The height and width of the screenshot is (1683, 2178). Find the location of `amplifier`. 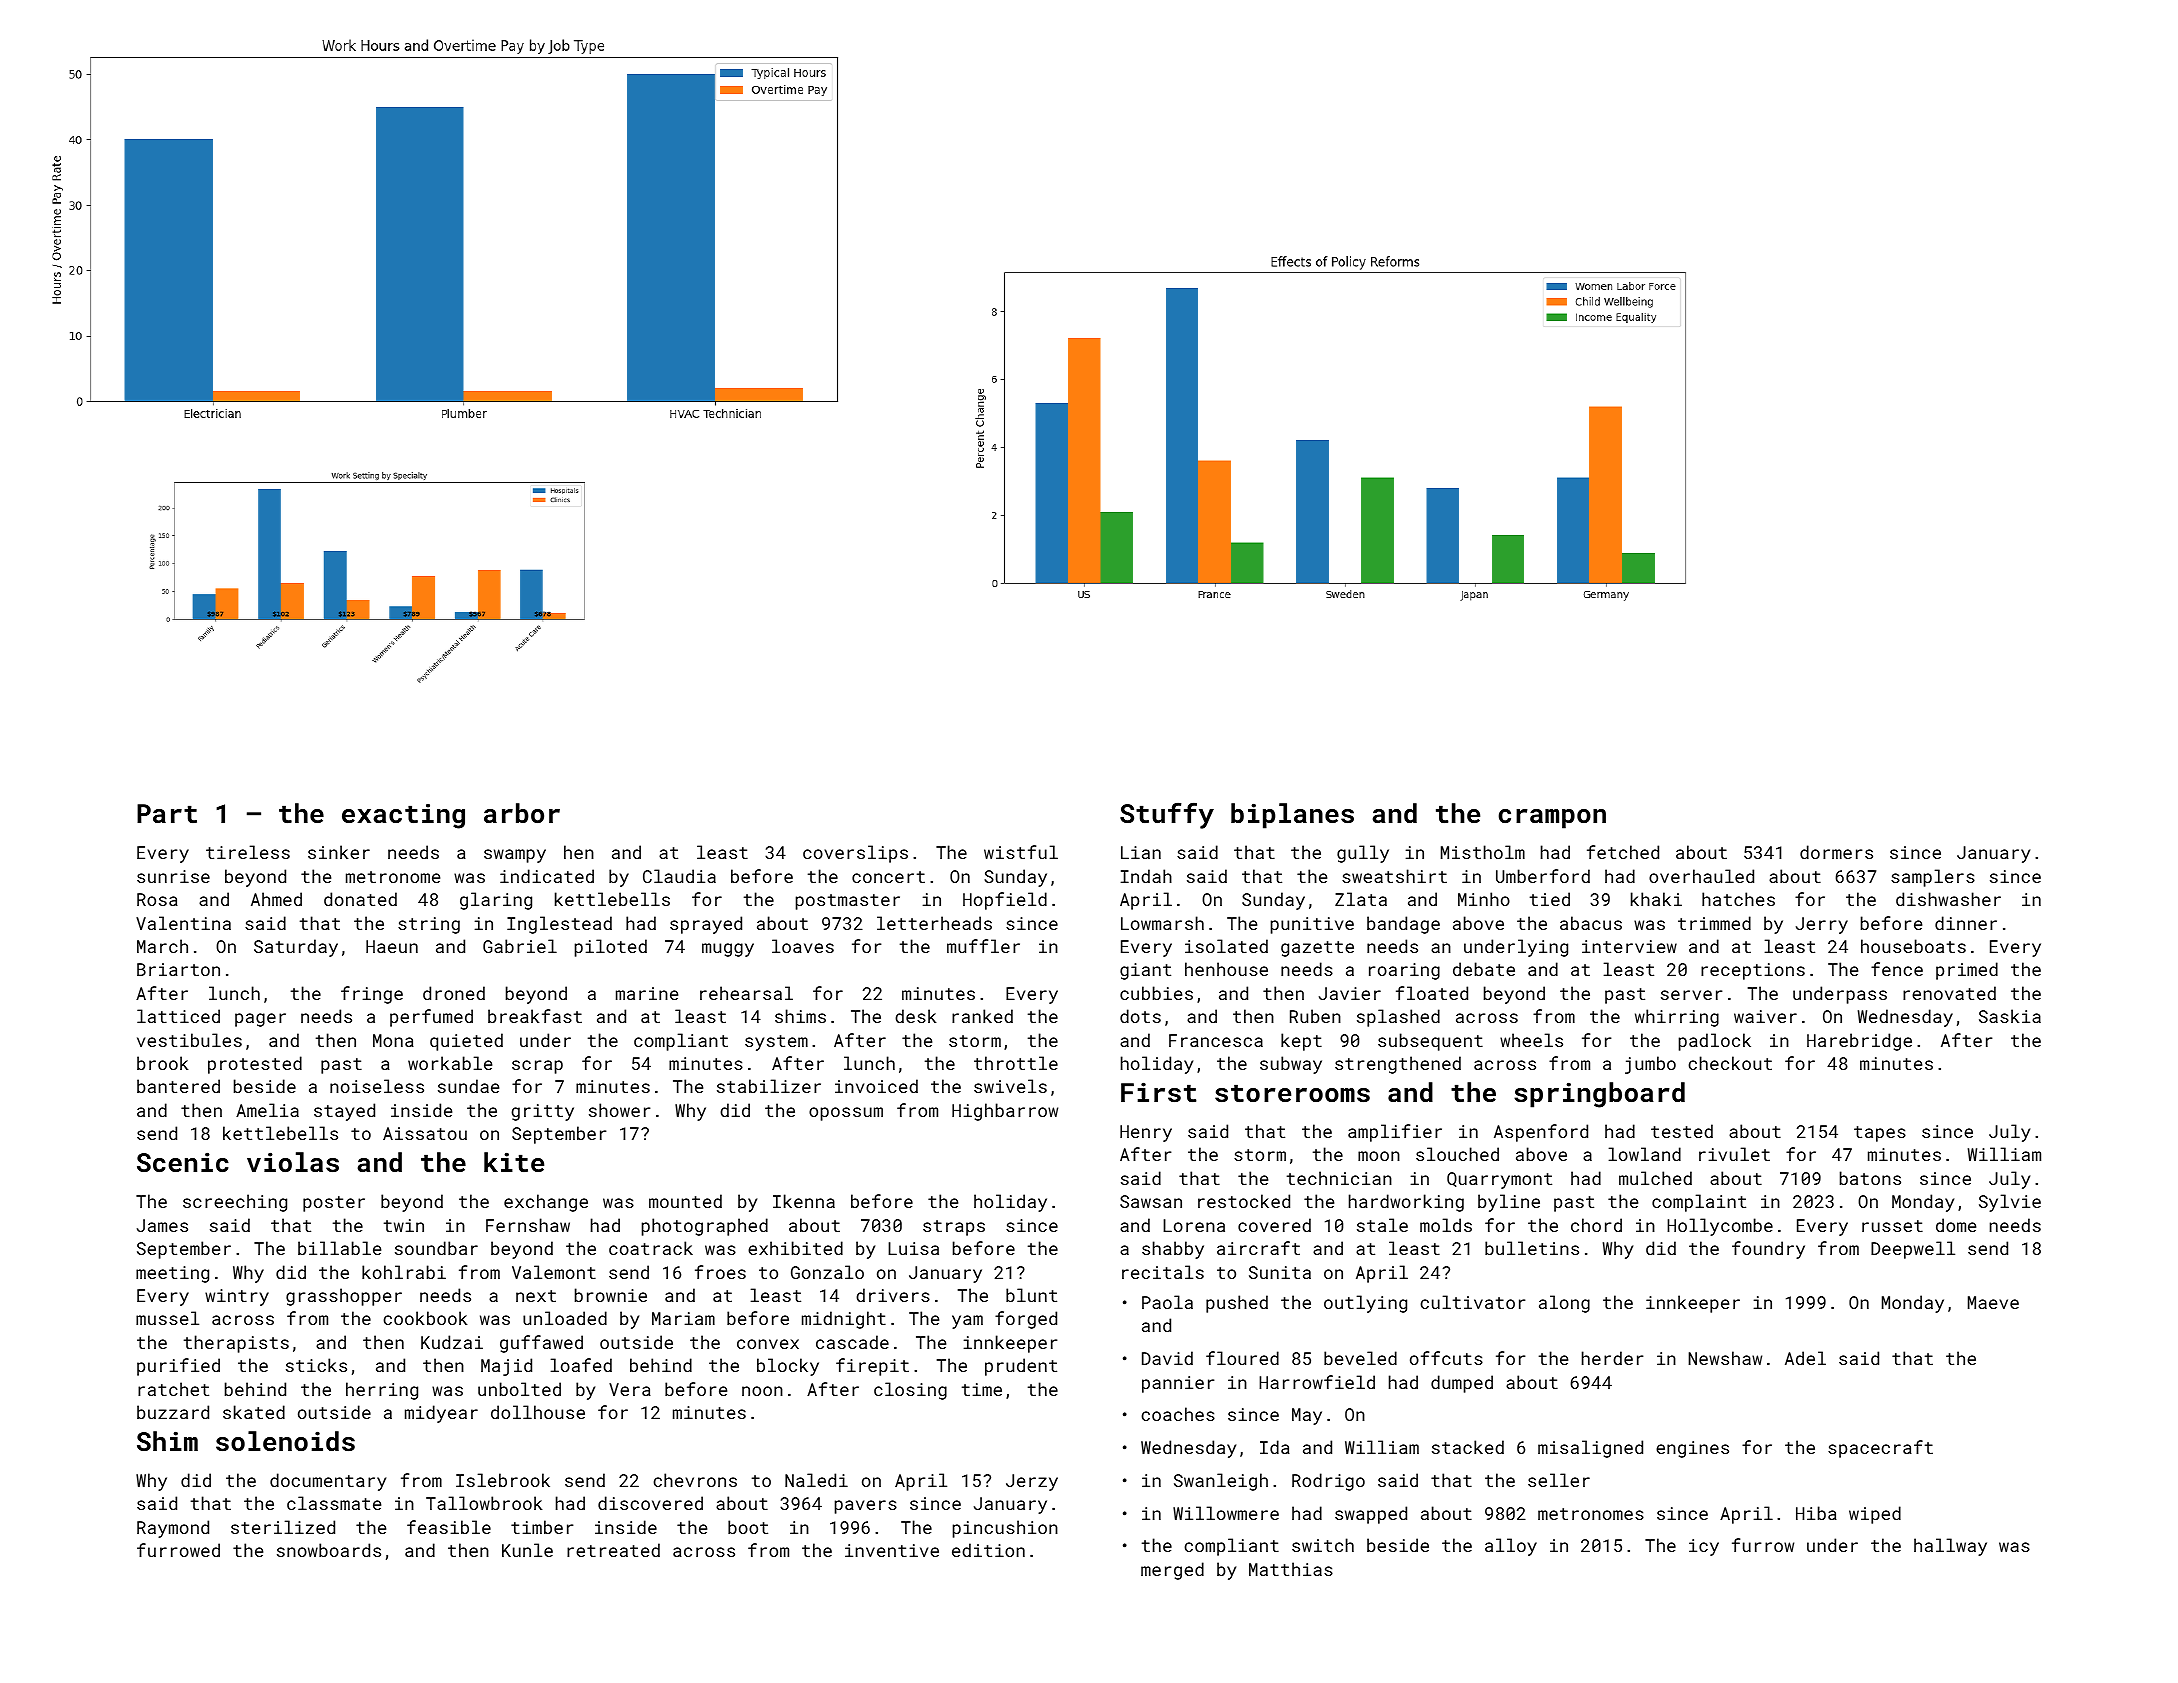

amplifier is located at coordinates (1395, 1133).
